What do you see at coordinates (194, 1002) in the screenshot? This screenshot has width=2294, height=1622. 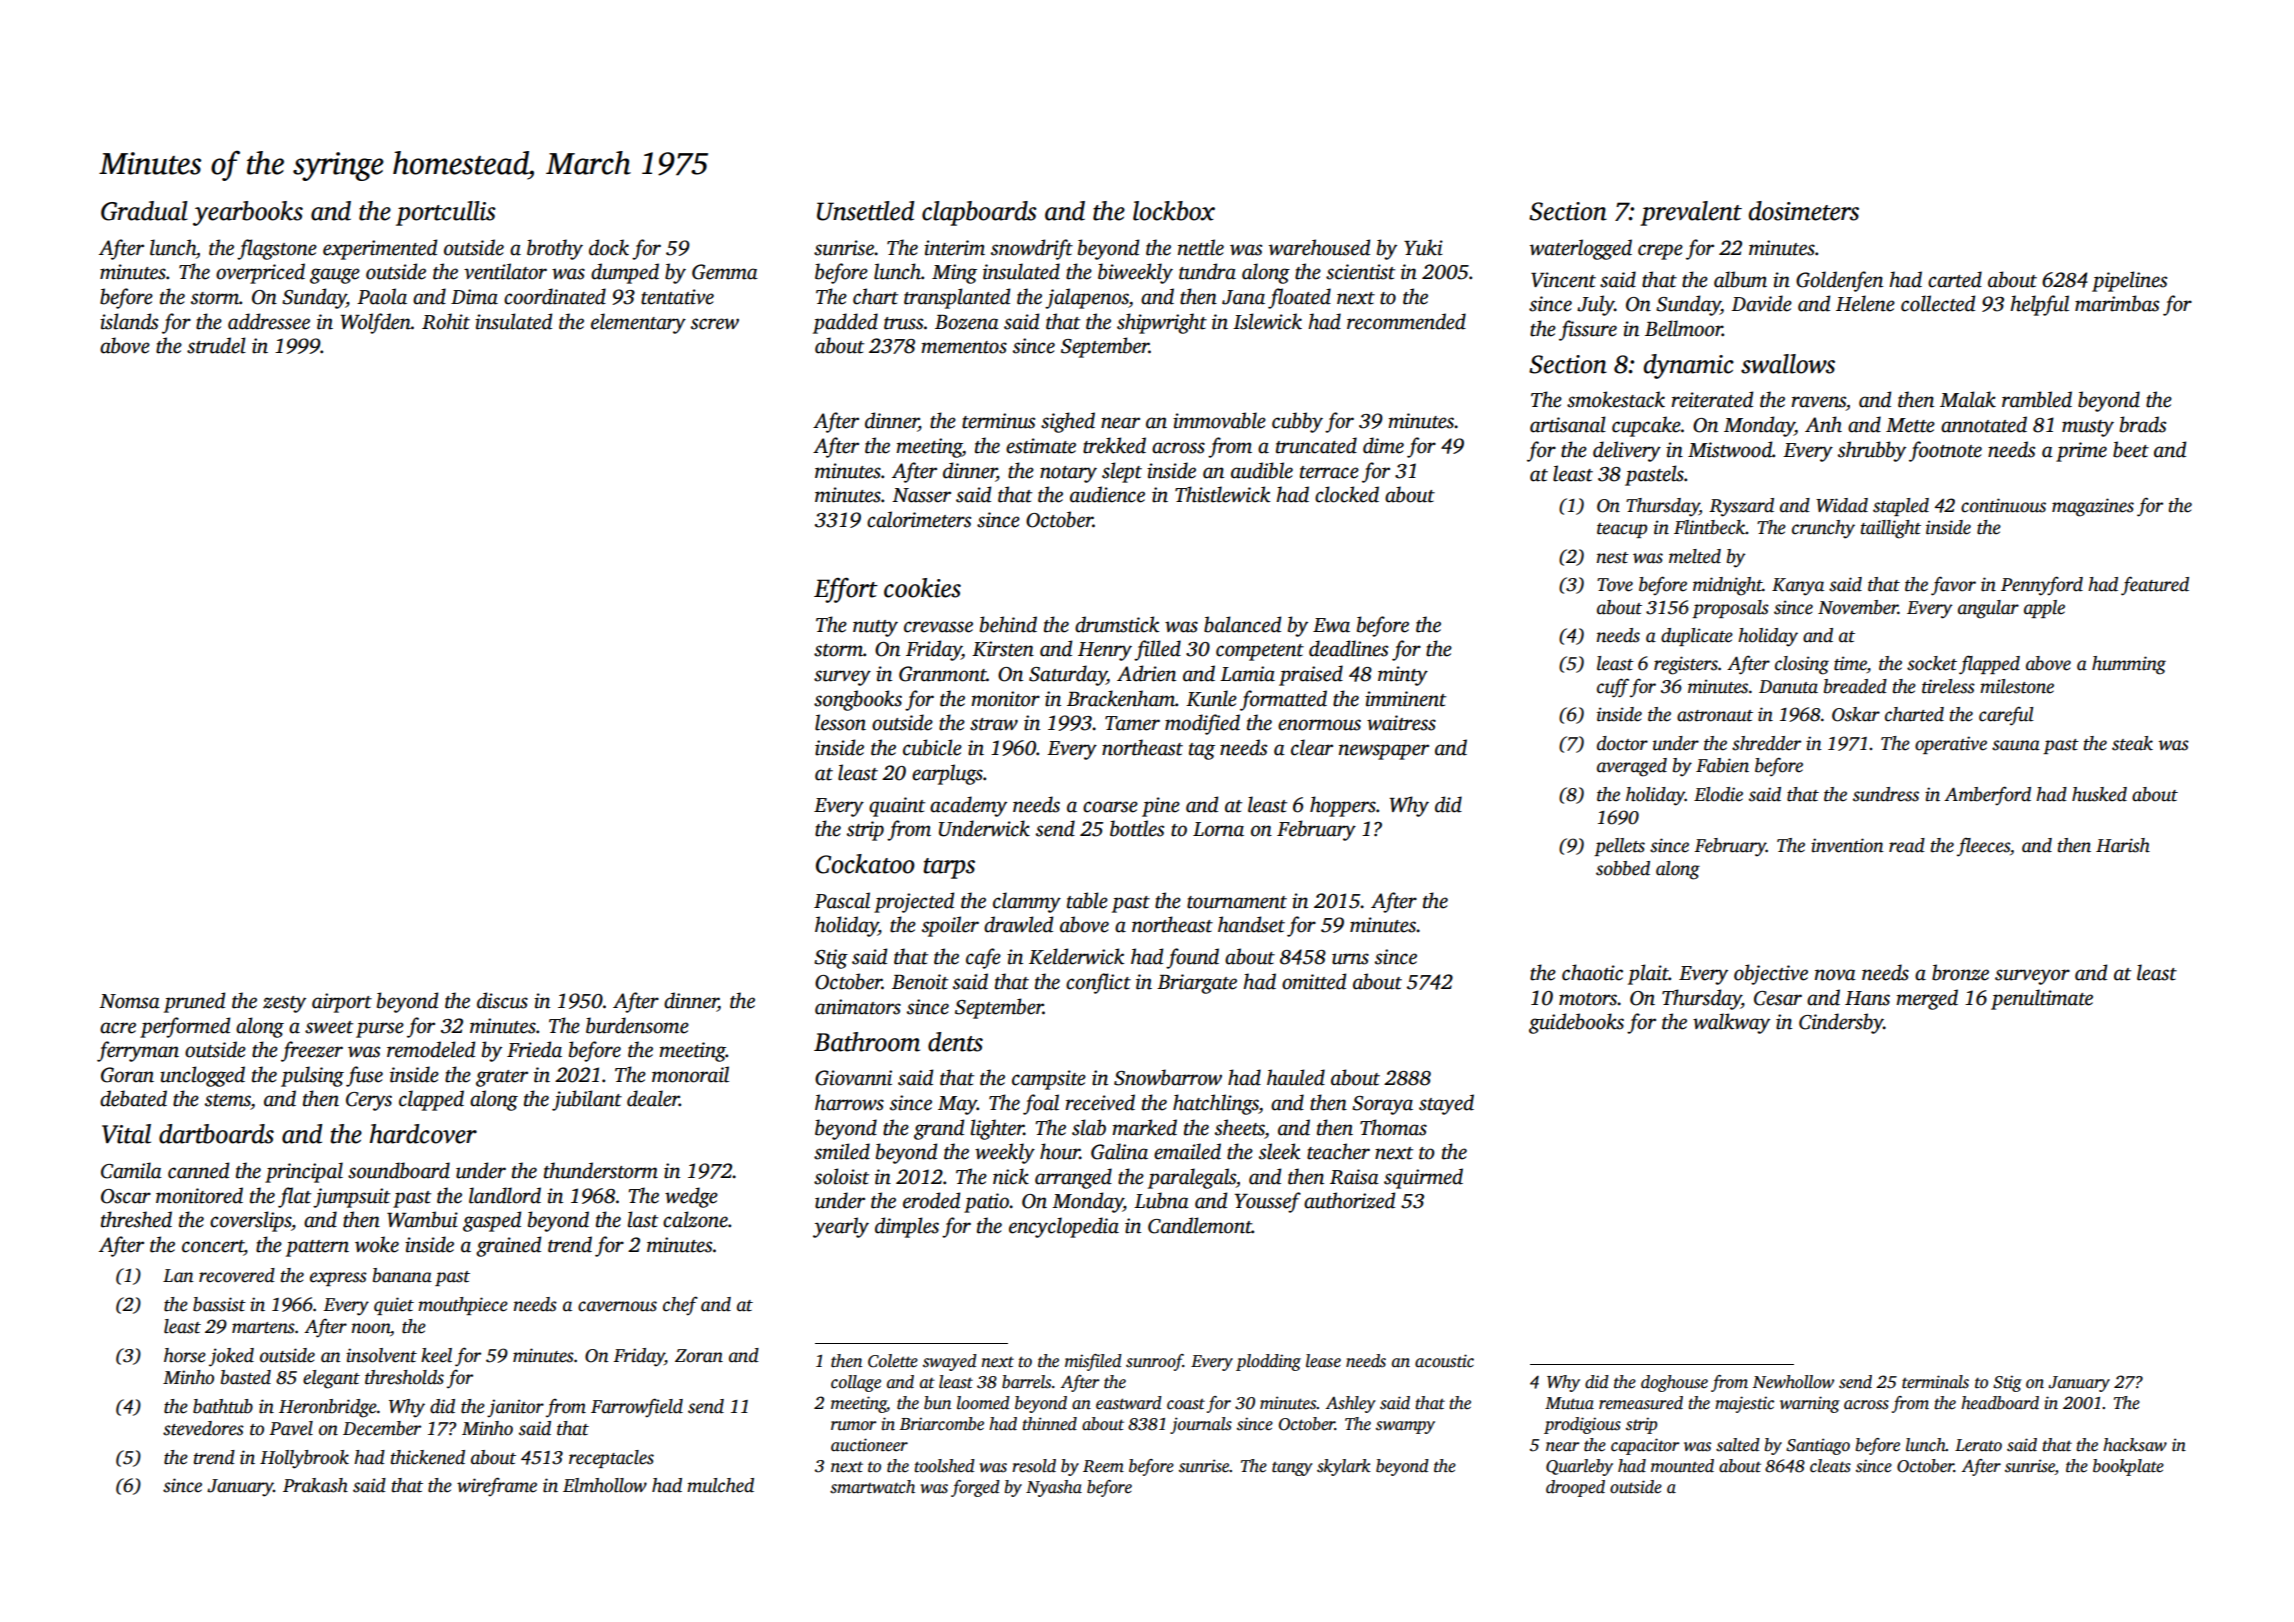 I see `pruned` at bounding box center [194, 1002].
